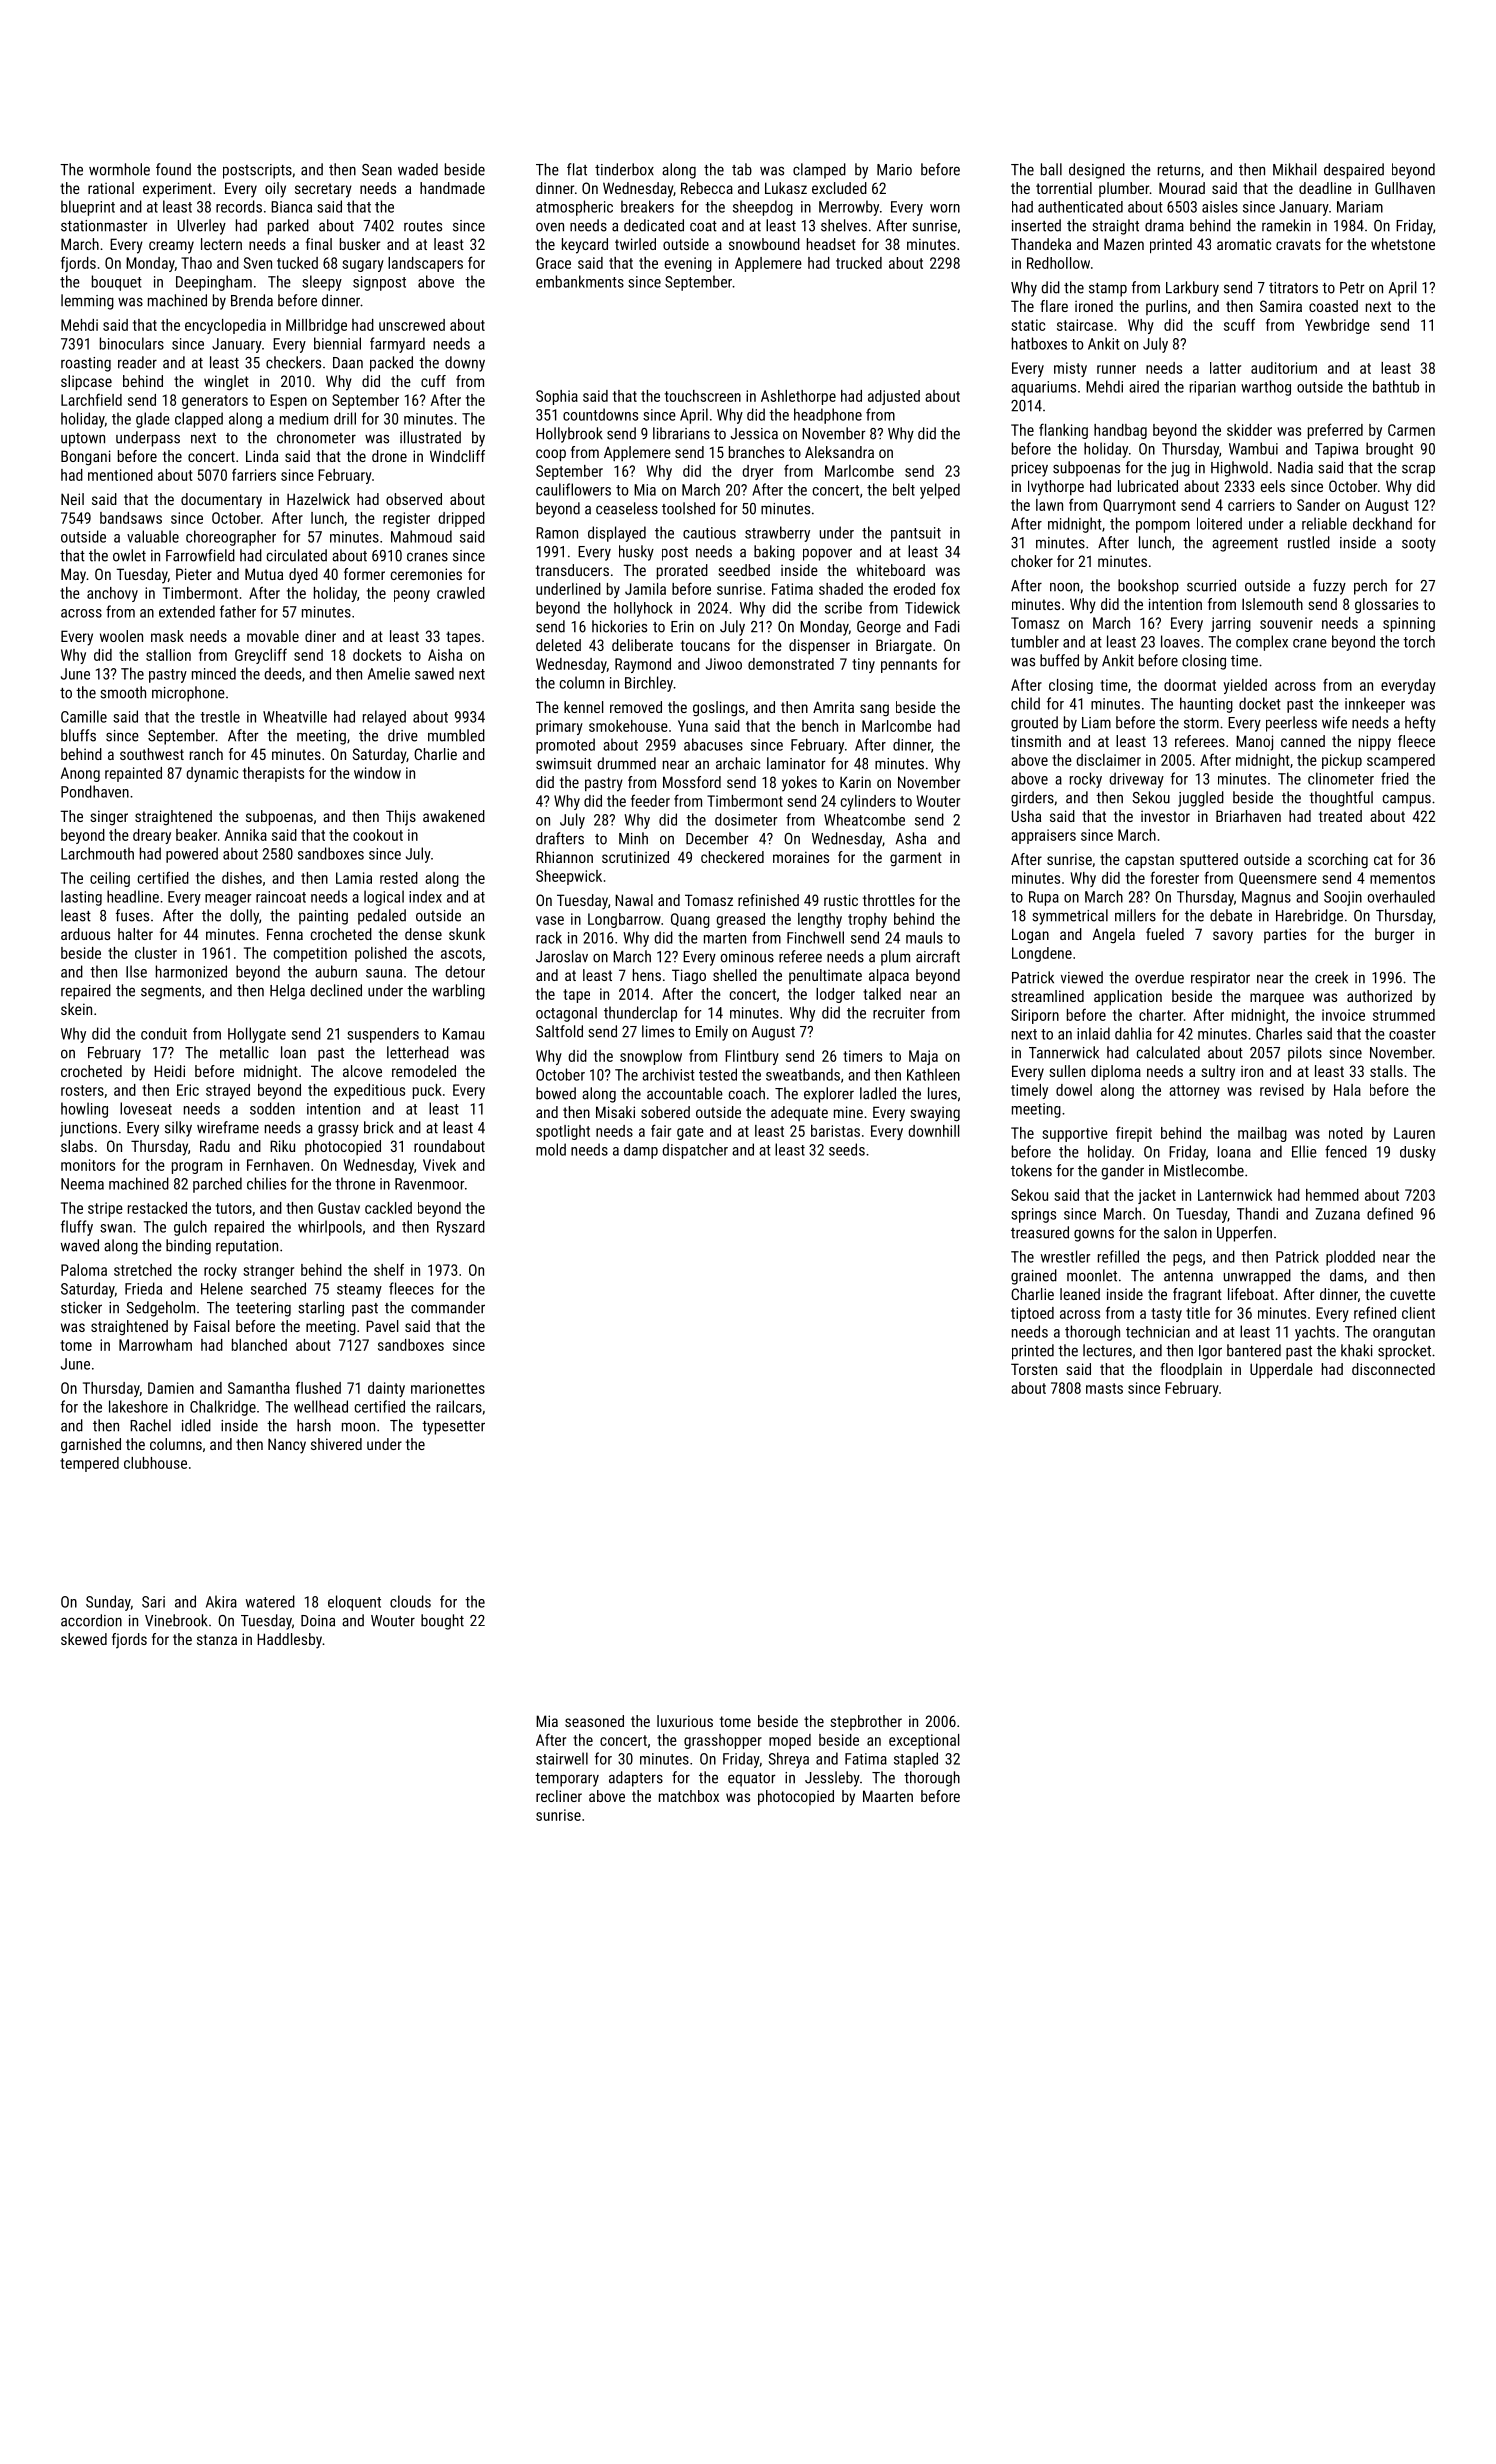 This image has height=2464, width=1496. I want to click on found, so click(173, 169).
